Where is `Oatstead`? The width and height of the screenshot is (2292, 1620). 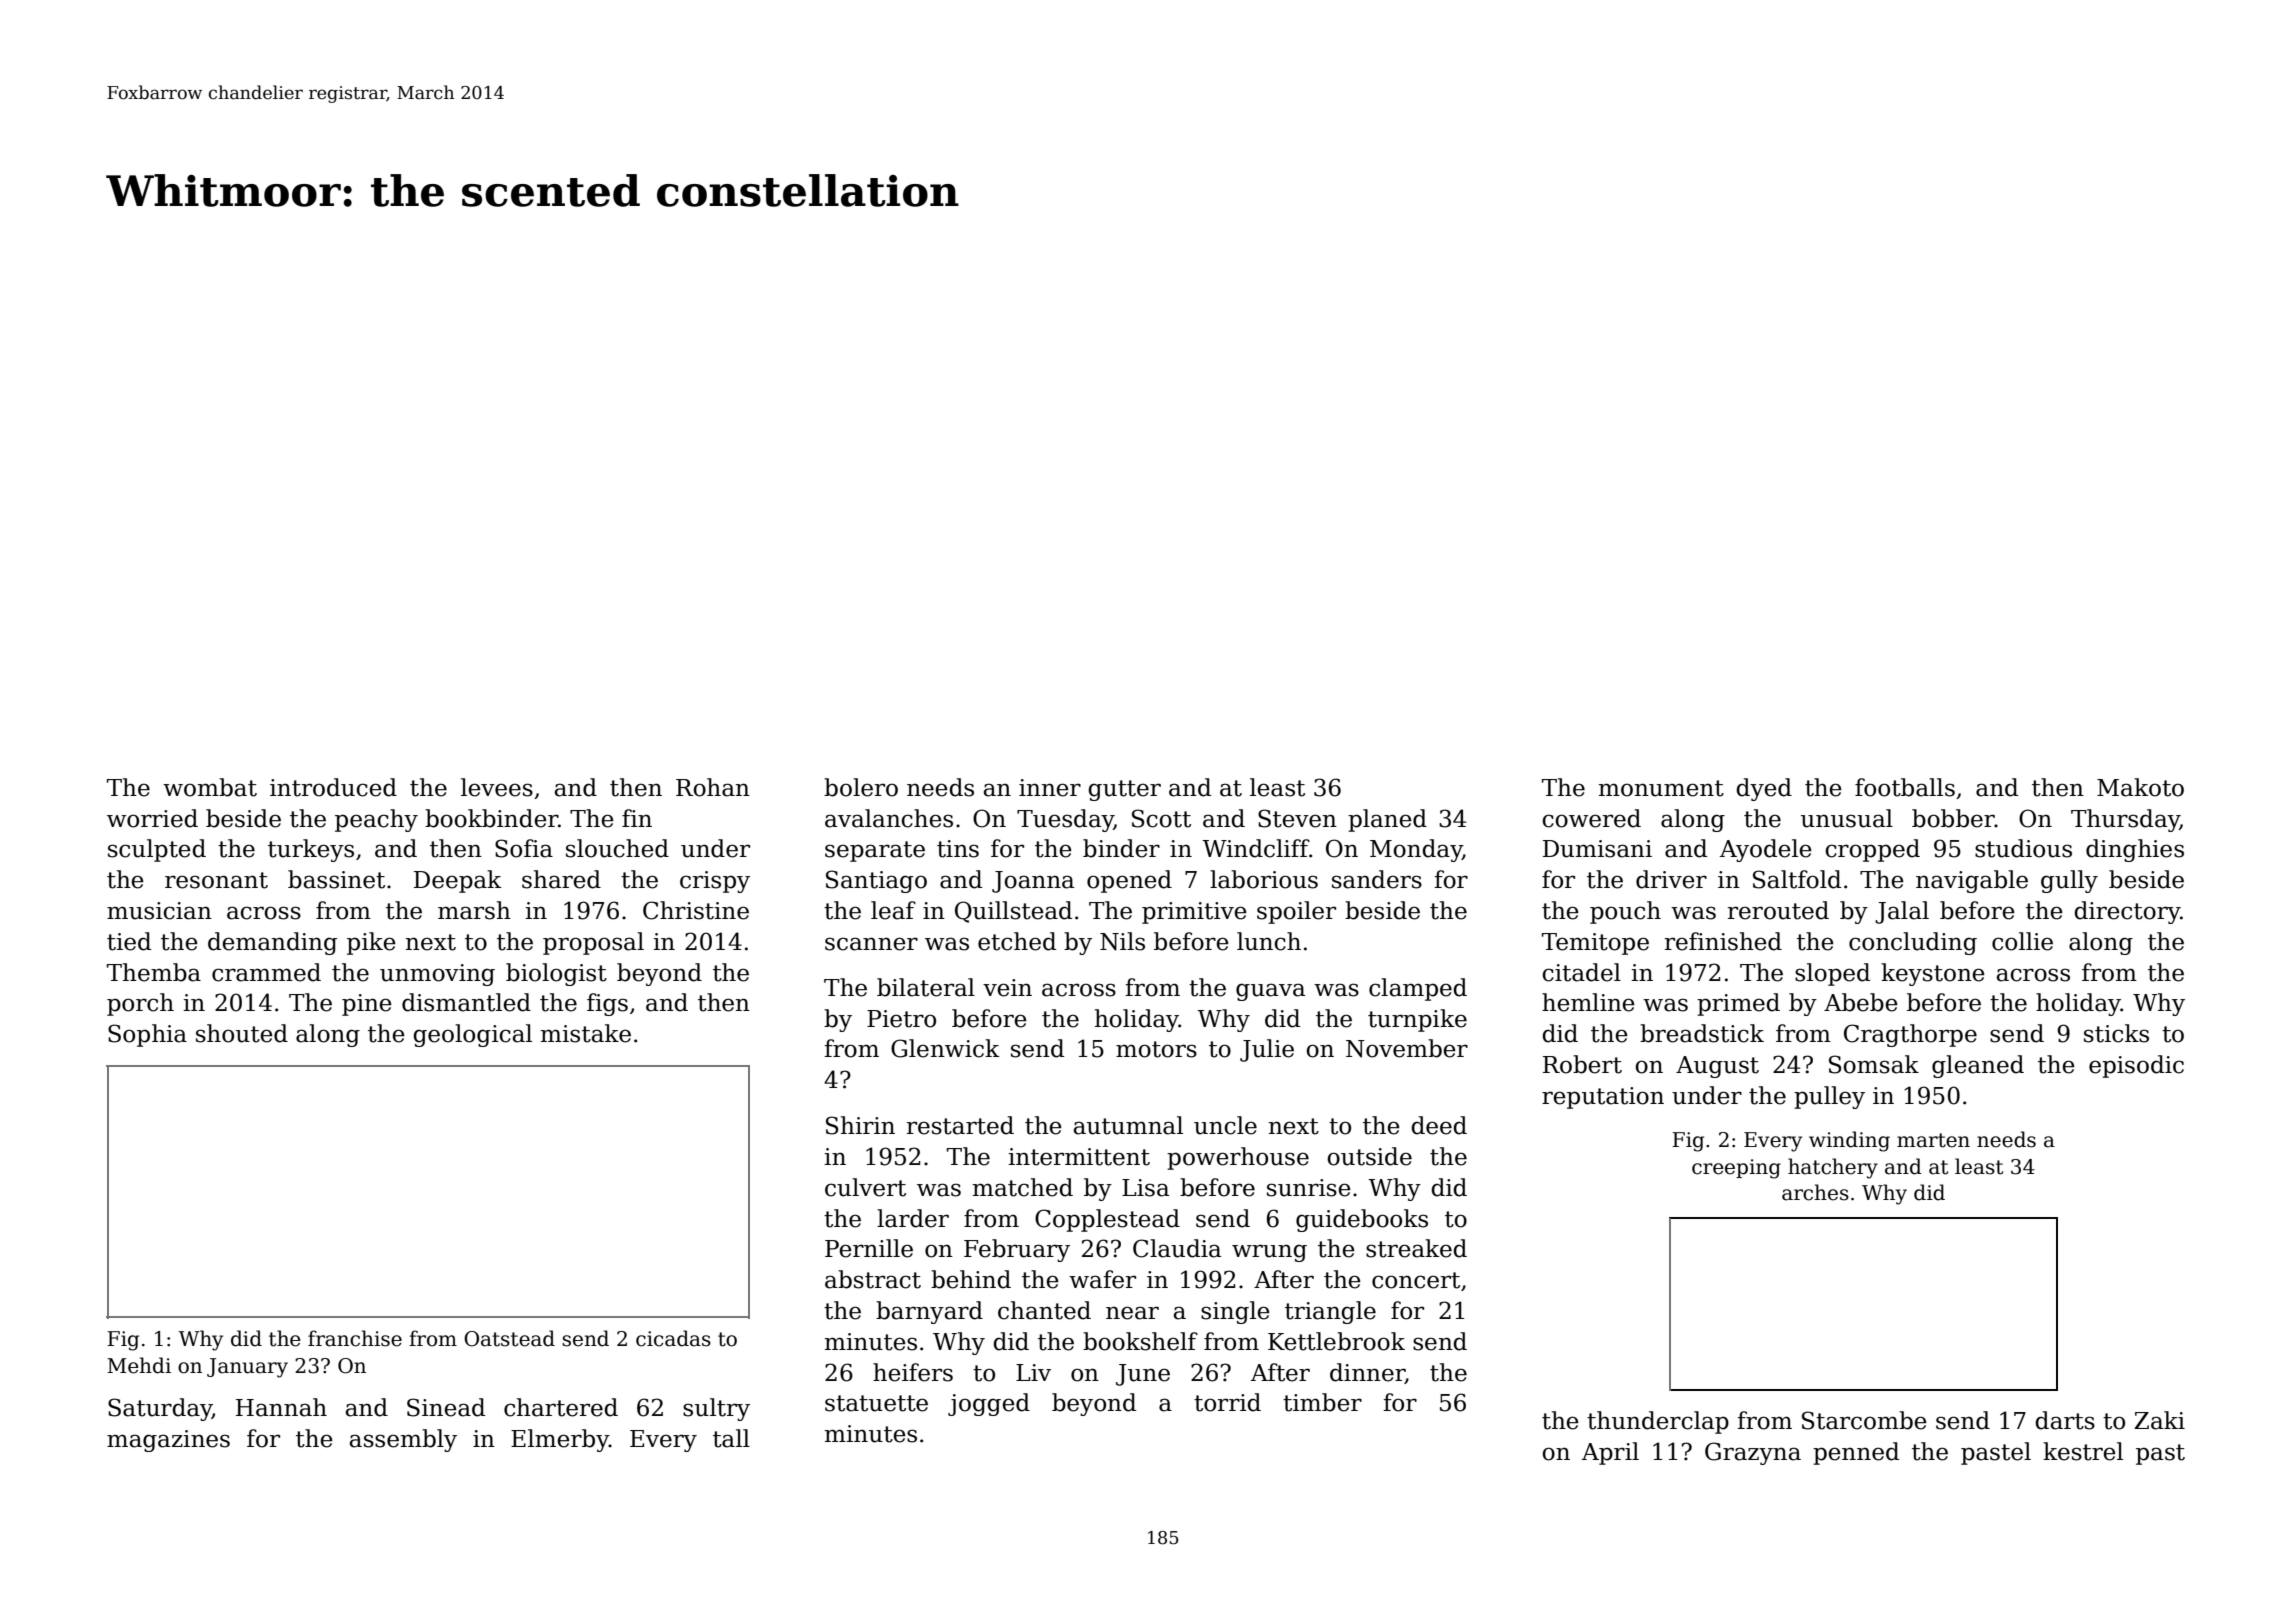
Oatstead is located at coordinates (509, 1338).
